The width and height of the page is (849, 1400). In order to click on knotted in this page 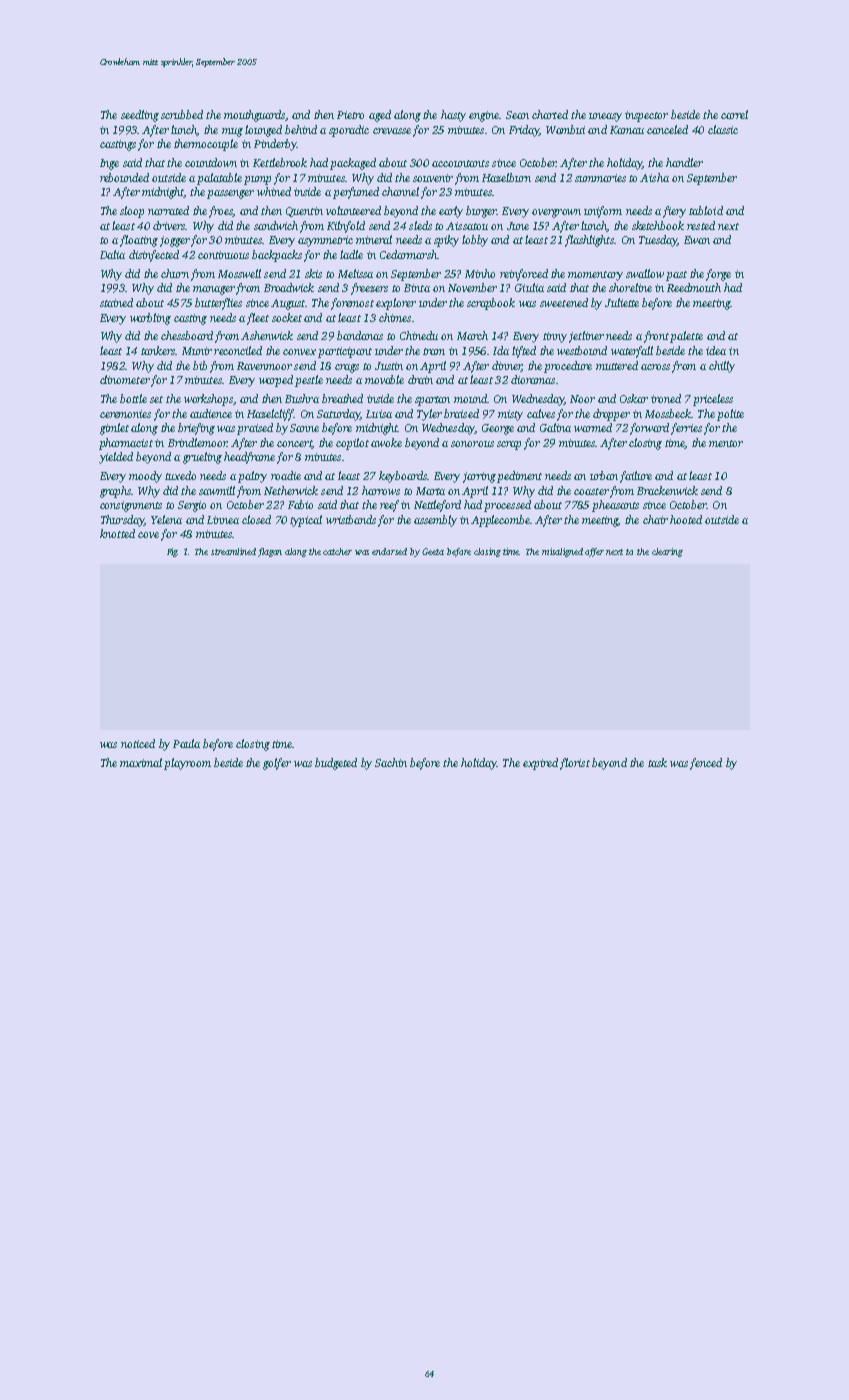, I will do `click(117, 533)`.
